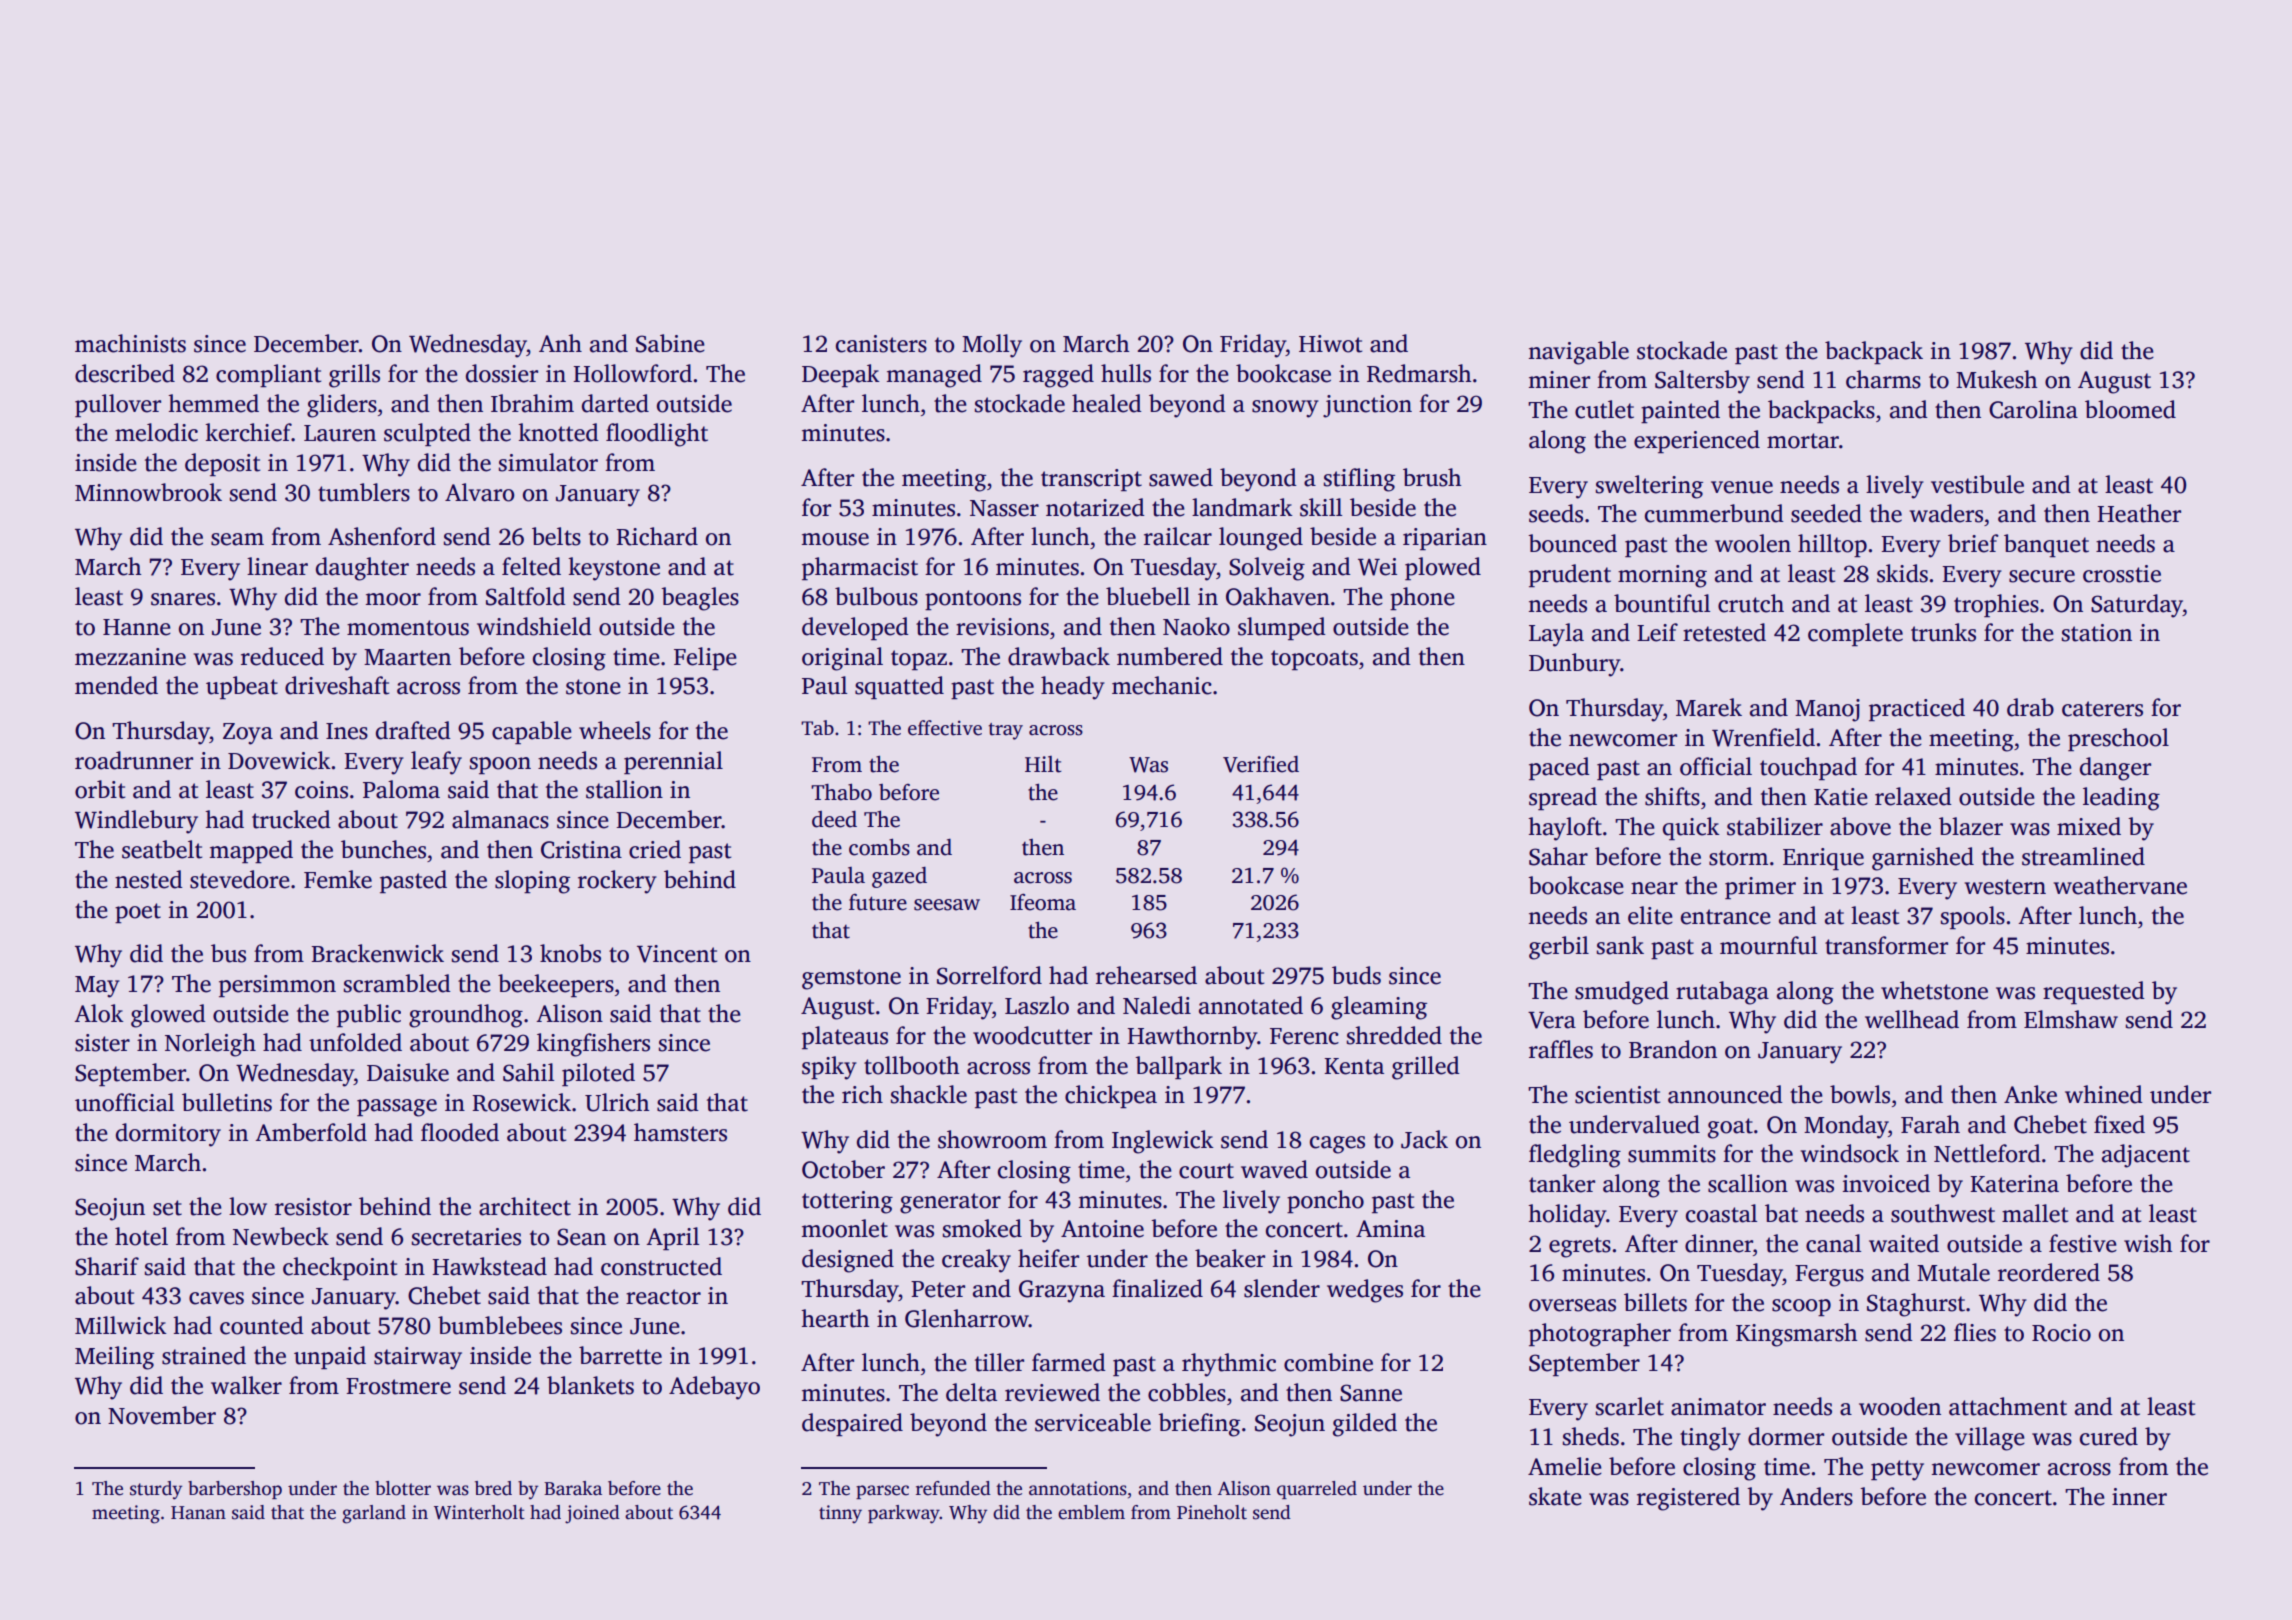 This screenshot has height=1620, width=2292. I want to click on Sharif, so click(107, 1266).
